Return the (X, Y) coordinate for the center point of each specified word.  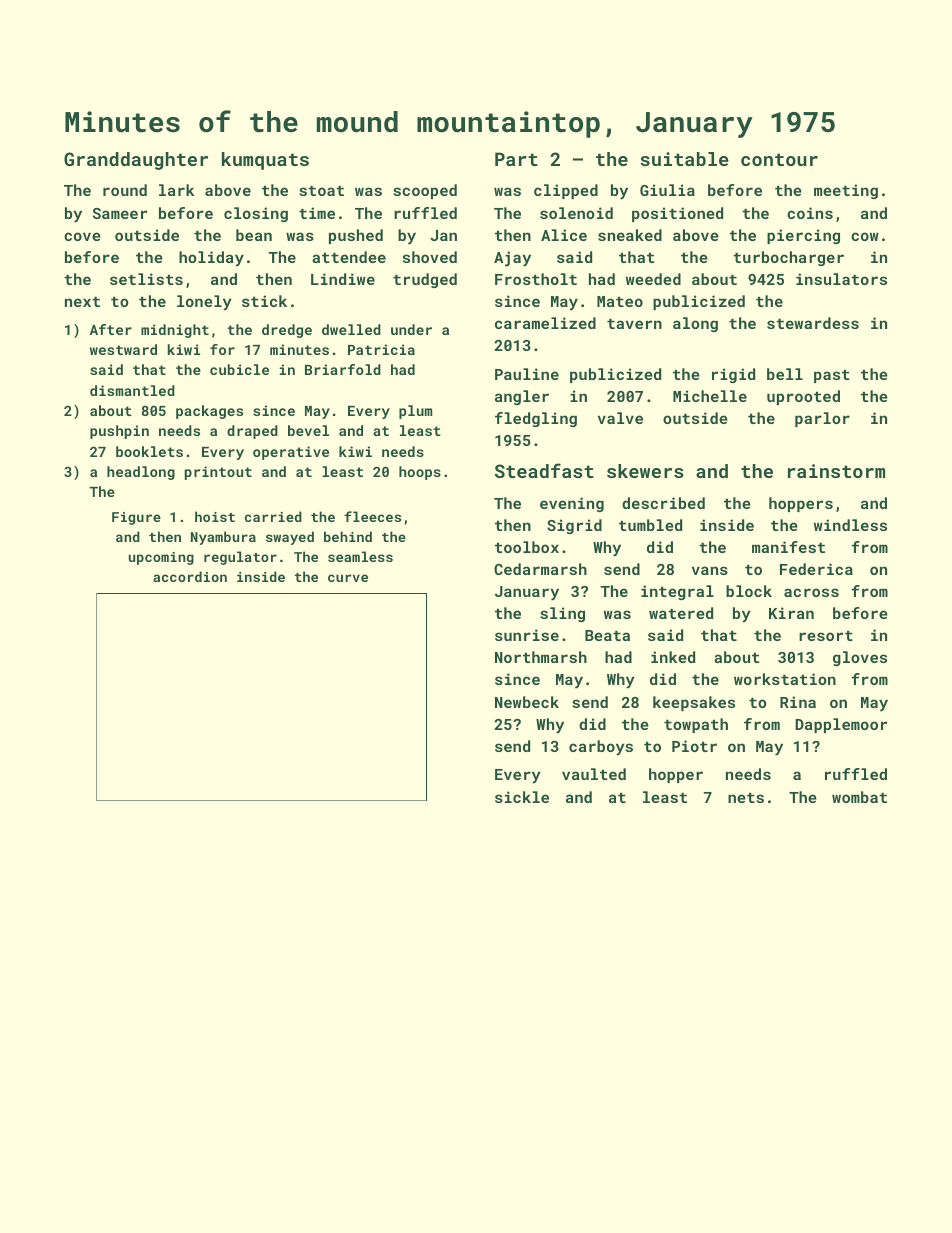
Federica (816, 569)
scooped (425, 191)
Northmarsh (541, 657)
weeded (653, 279)
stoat (321, 190)
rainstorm (836, 471)
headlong (141, 473)
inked (673, 657)
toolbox (527, 547)
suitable (684, 159)
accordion (190, 576)
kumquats (265, 161)
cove (82, 236)
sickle (522, 797)
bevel (308, 430)
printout (218, 473)
